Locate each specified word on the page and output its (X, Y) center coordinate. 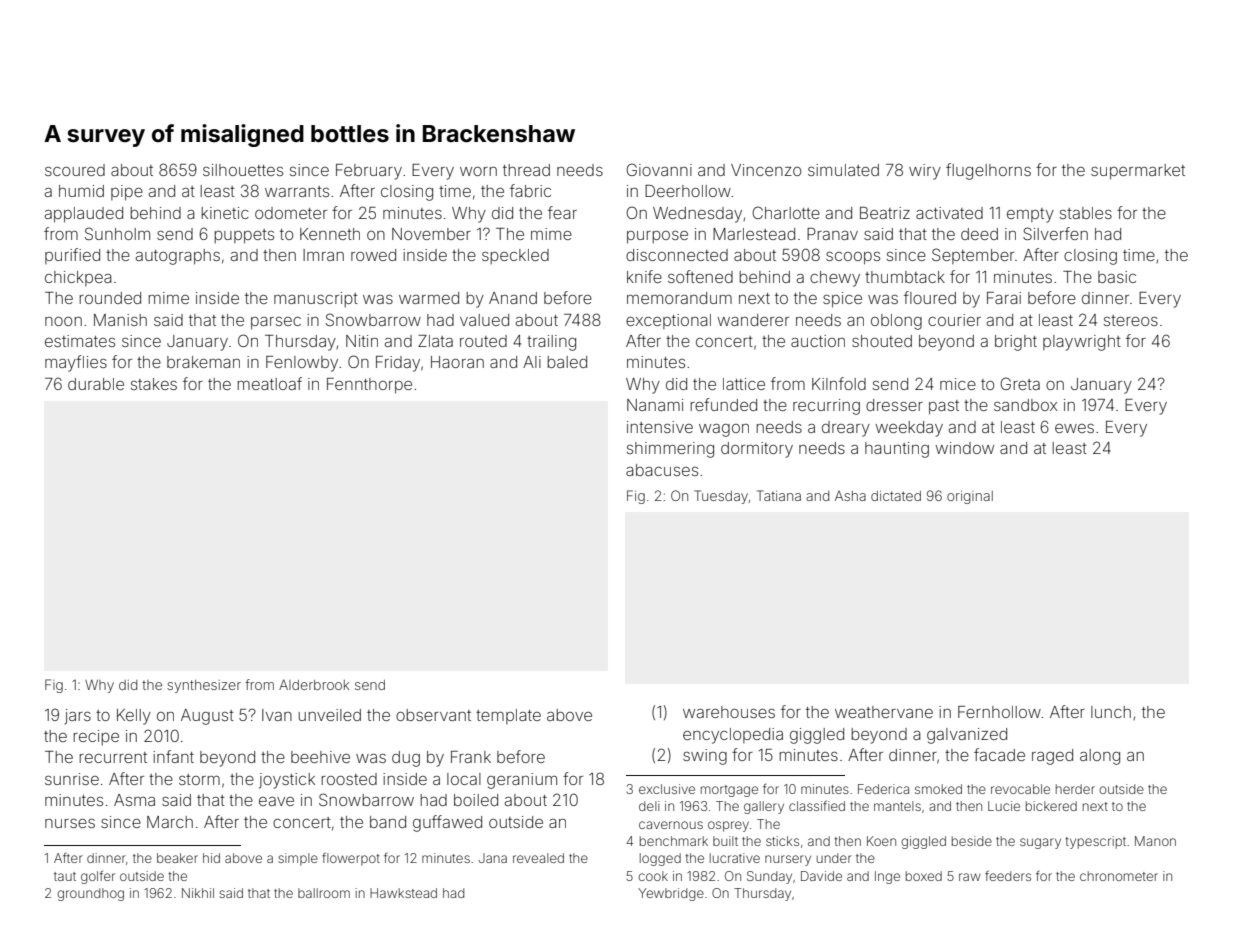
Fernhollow (999, 712)
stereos (1131, 320)
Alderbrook (314, 684)
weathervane (884, 712)
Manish (120, 320)
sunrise (72, 779)
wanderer (753, 320)
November (431, 234)
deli (649, 806)
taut (65, 876)
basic (1117, 277)
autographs (178, 257)
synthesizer (204, 686)
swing (705, 757)
